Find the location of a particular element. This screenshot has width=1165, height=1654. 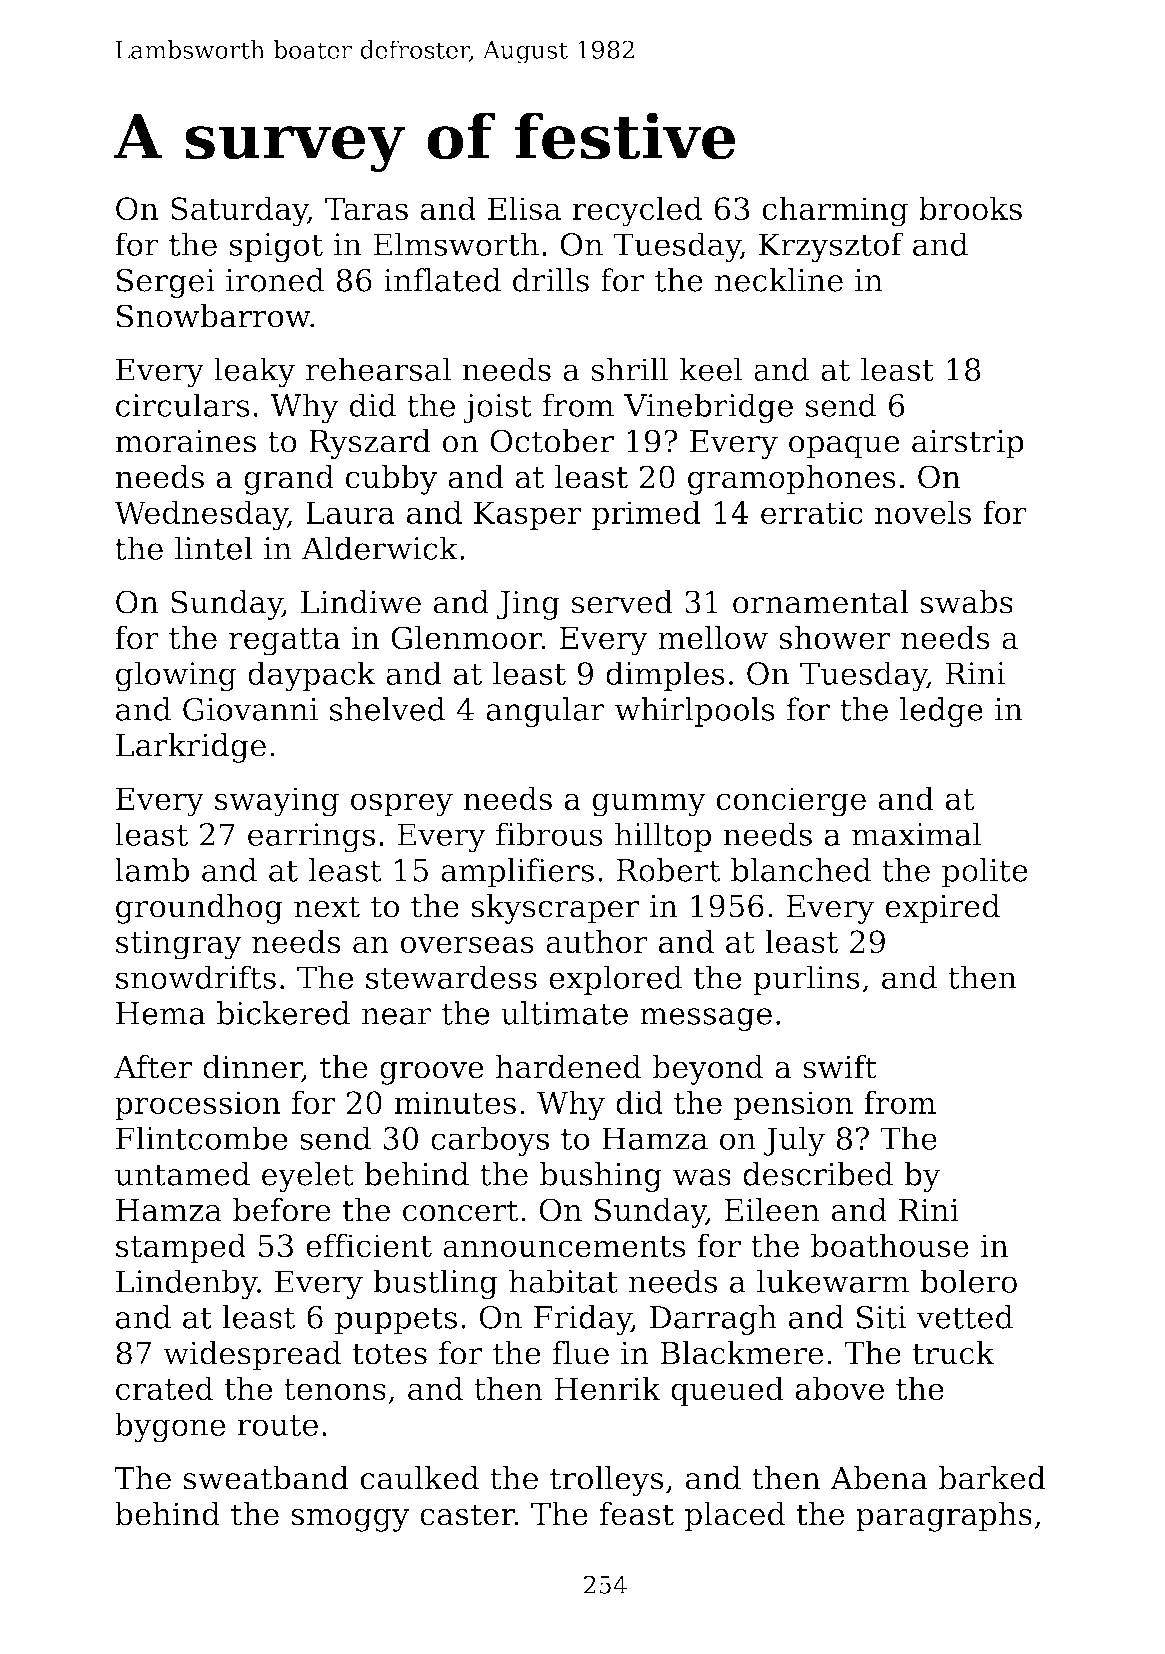

dimples is located at coordinates (665, 676).
